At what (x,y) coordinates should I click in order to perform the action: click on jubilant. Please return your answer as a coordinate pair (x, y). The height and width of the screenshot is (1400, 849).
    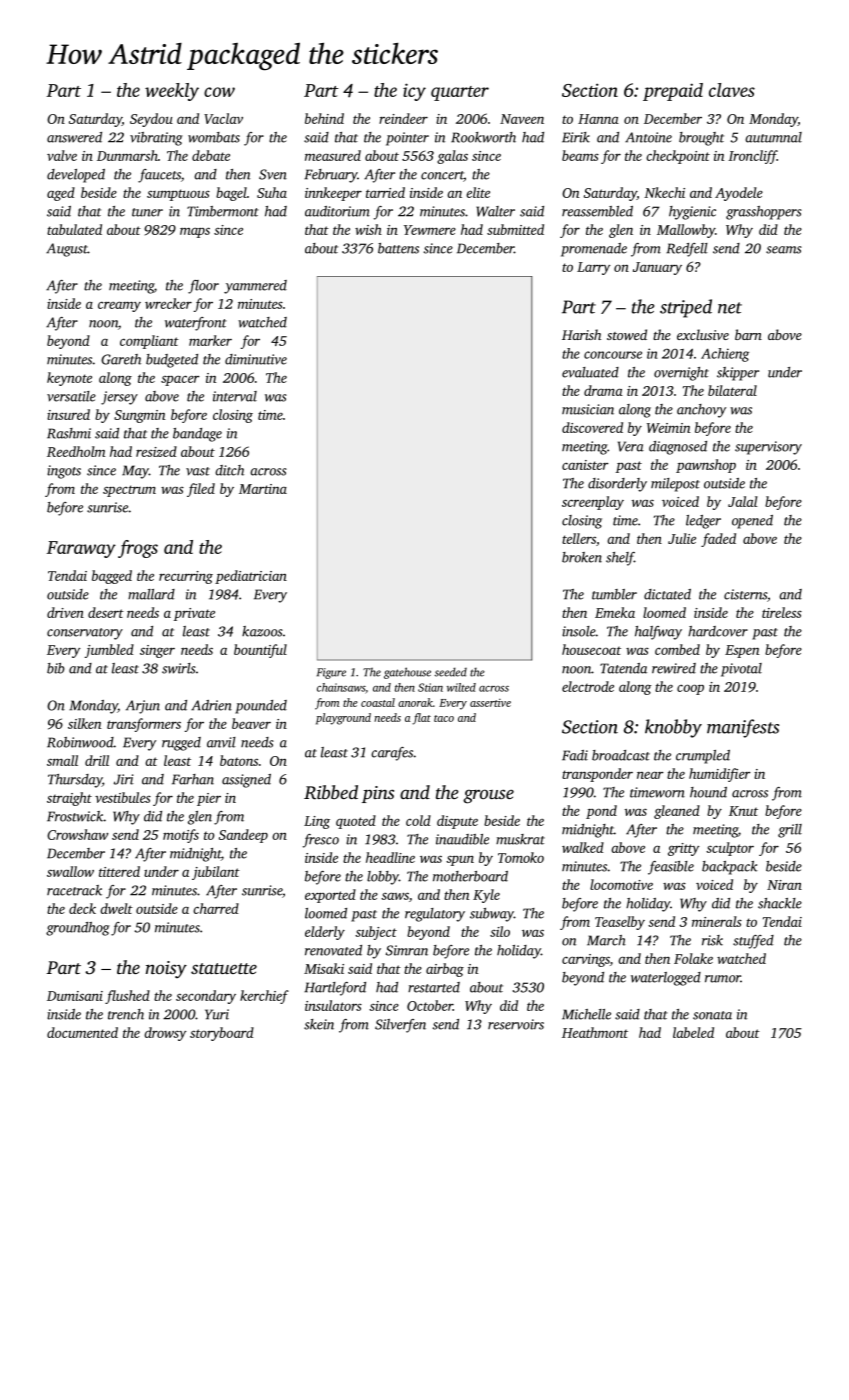
    Looking at the image, I should click on (216, 873).
